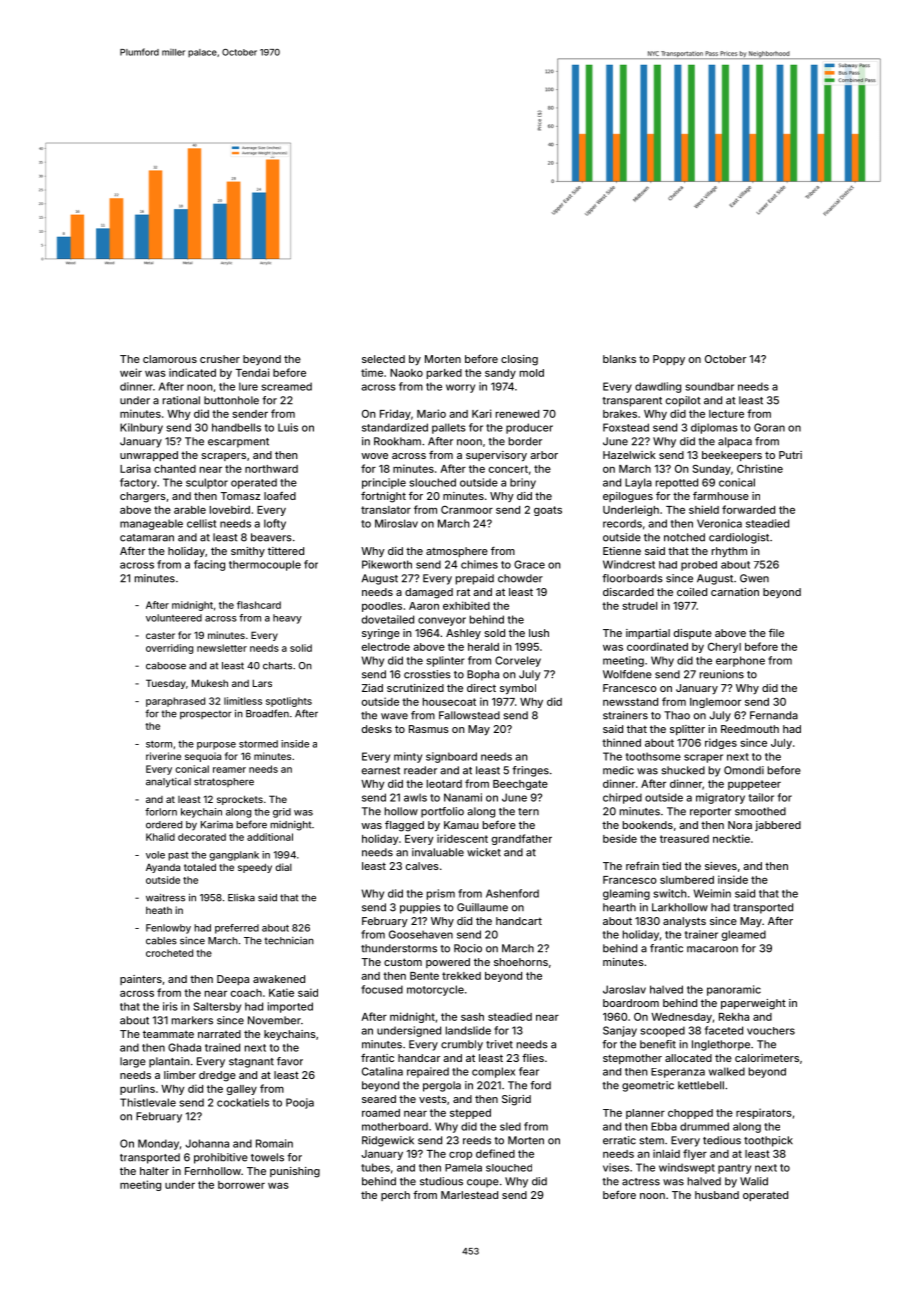 The height and width of the screenshot is (1308, 924). Describe the element at coordinates (441, 1181) in the screenshot. I see `studious` at that location.
